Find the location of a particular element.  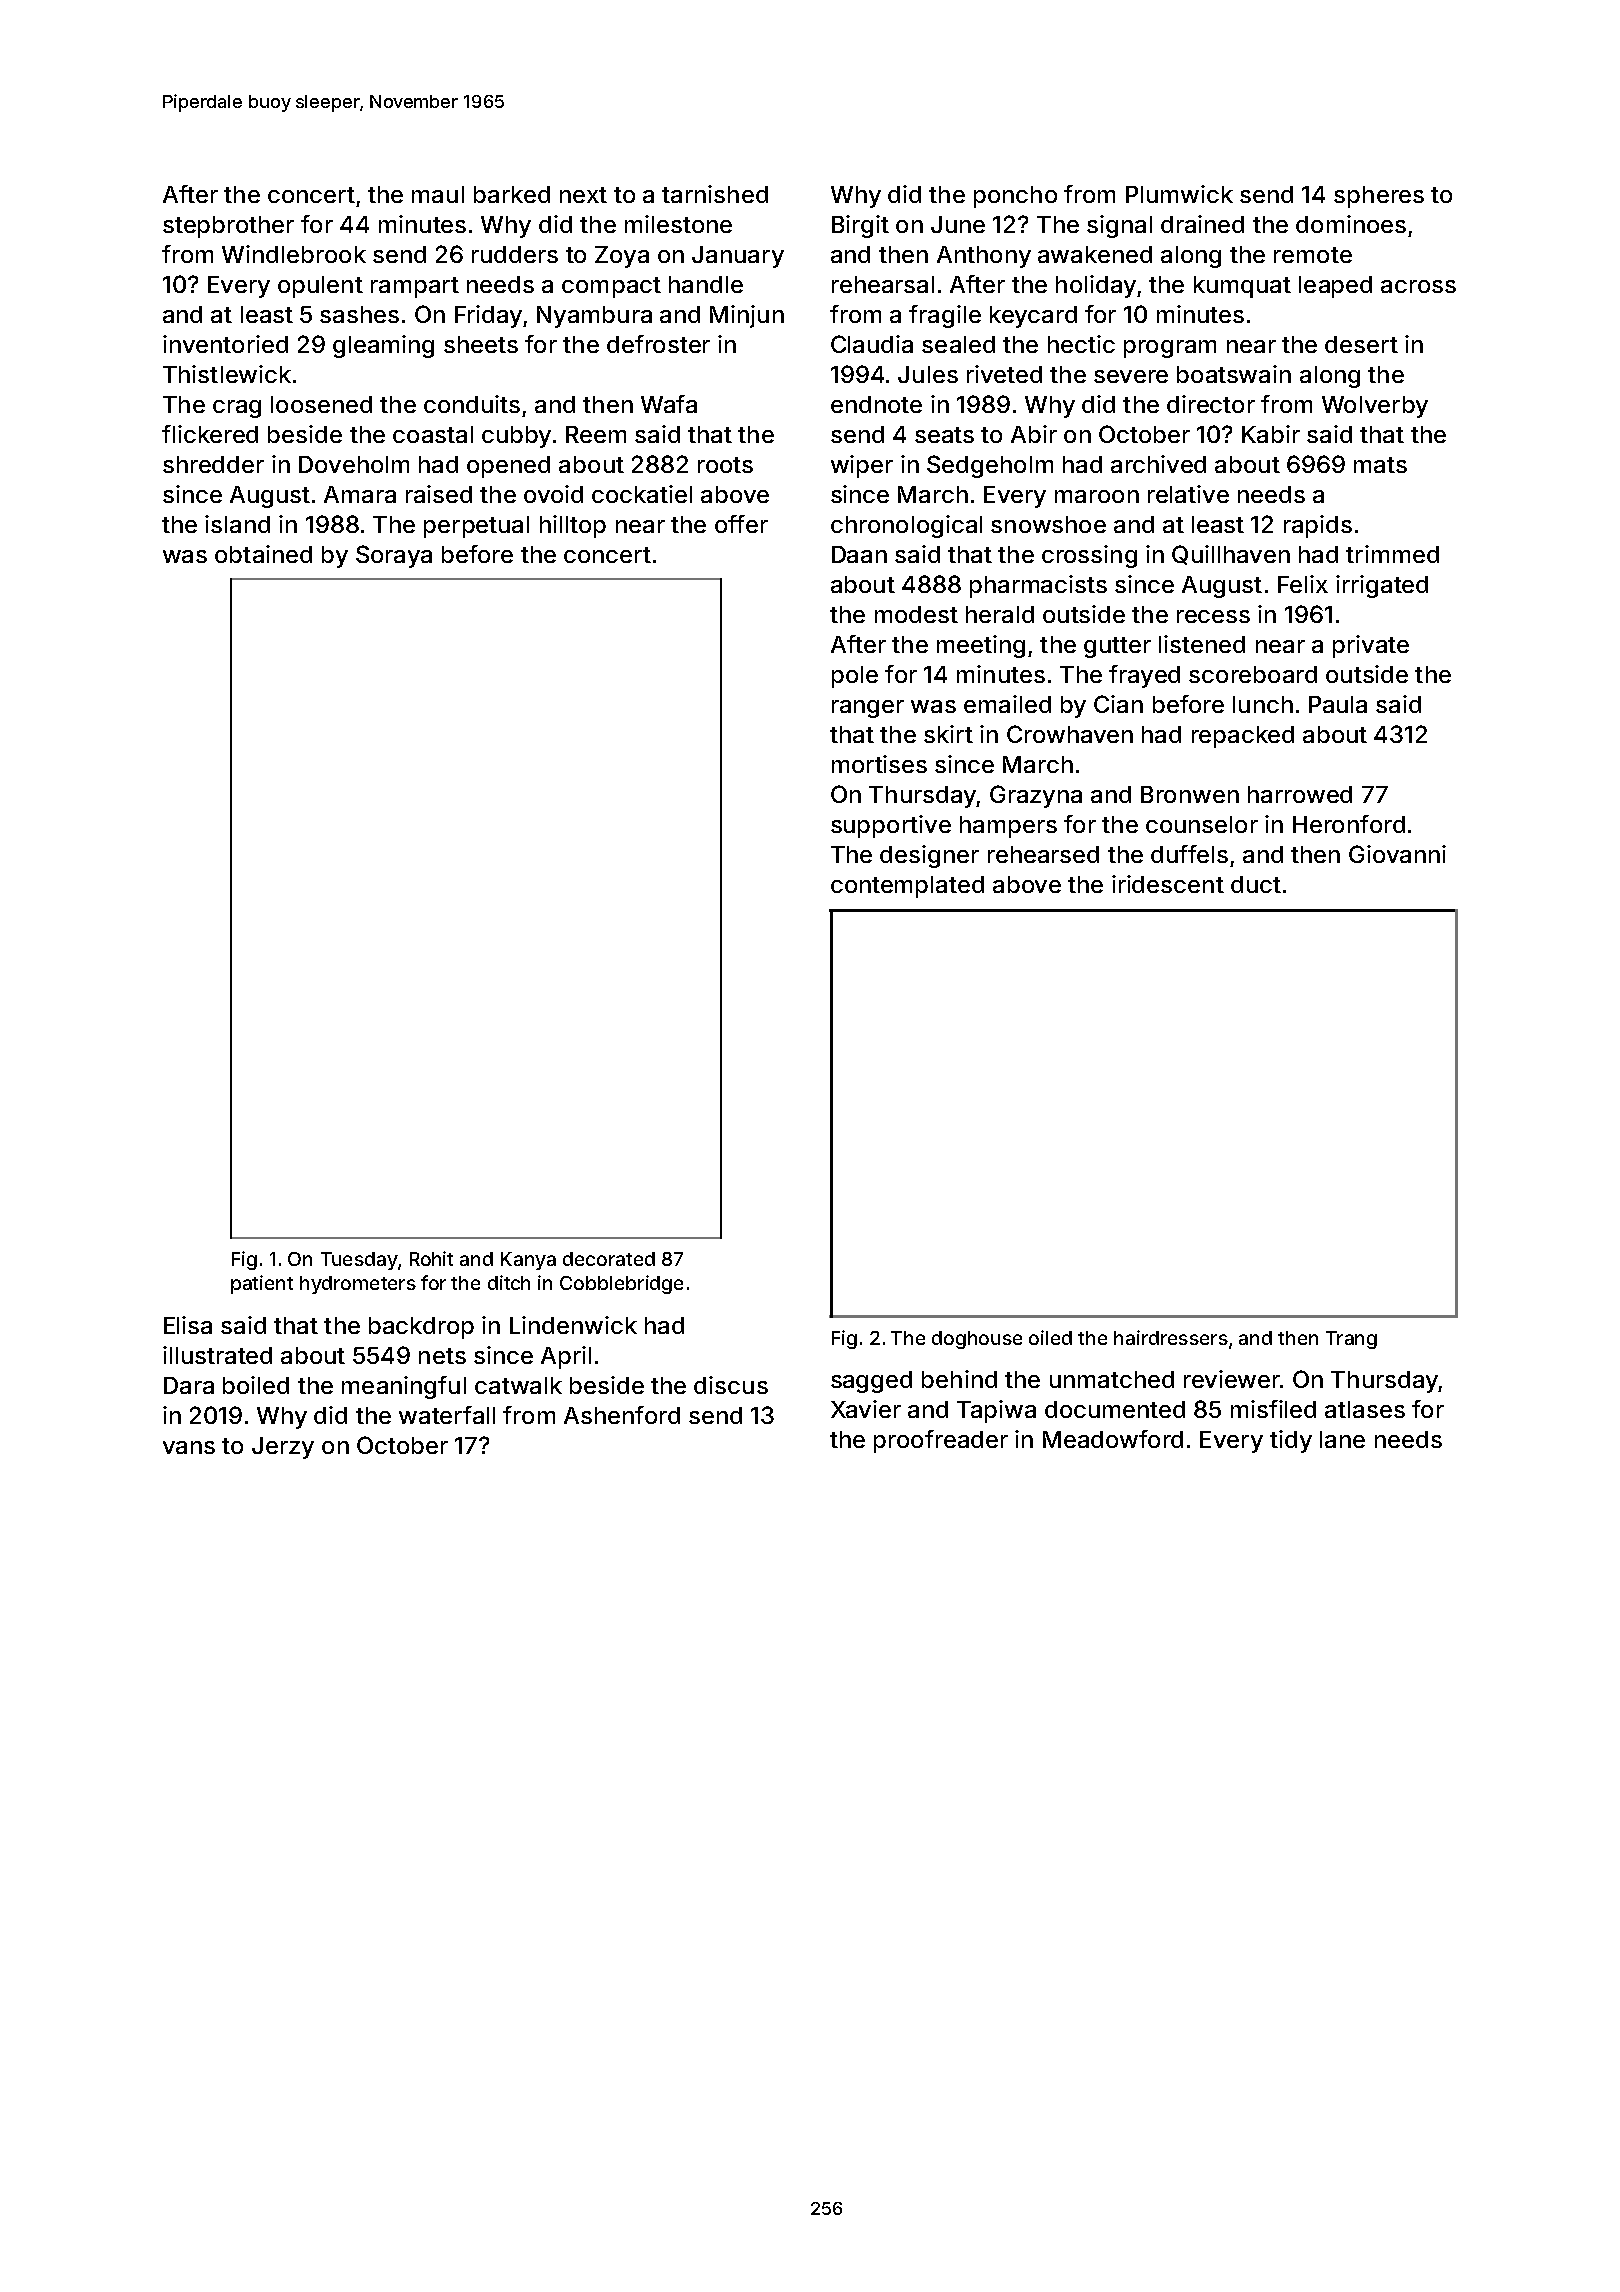

rampart is located at coordinates (415, 287).
